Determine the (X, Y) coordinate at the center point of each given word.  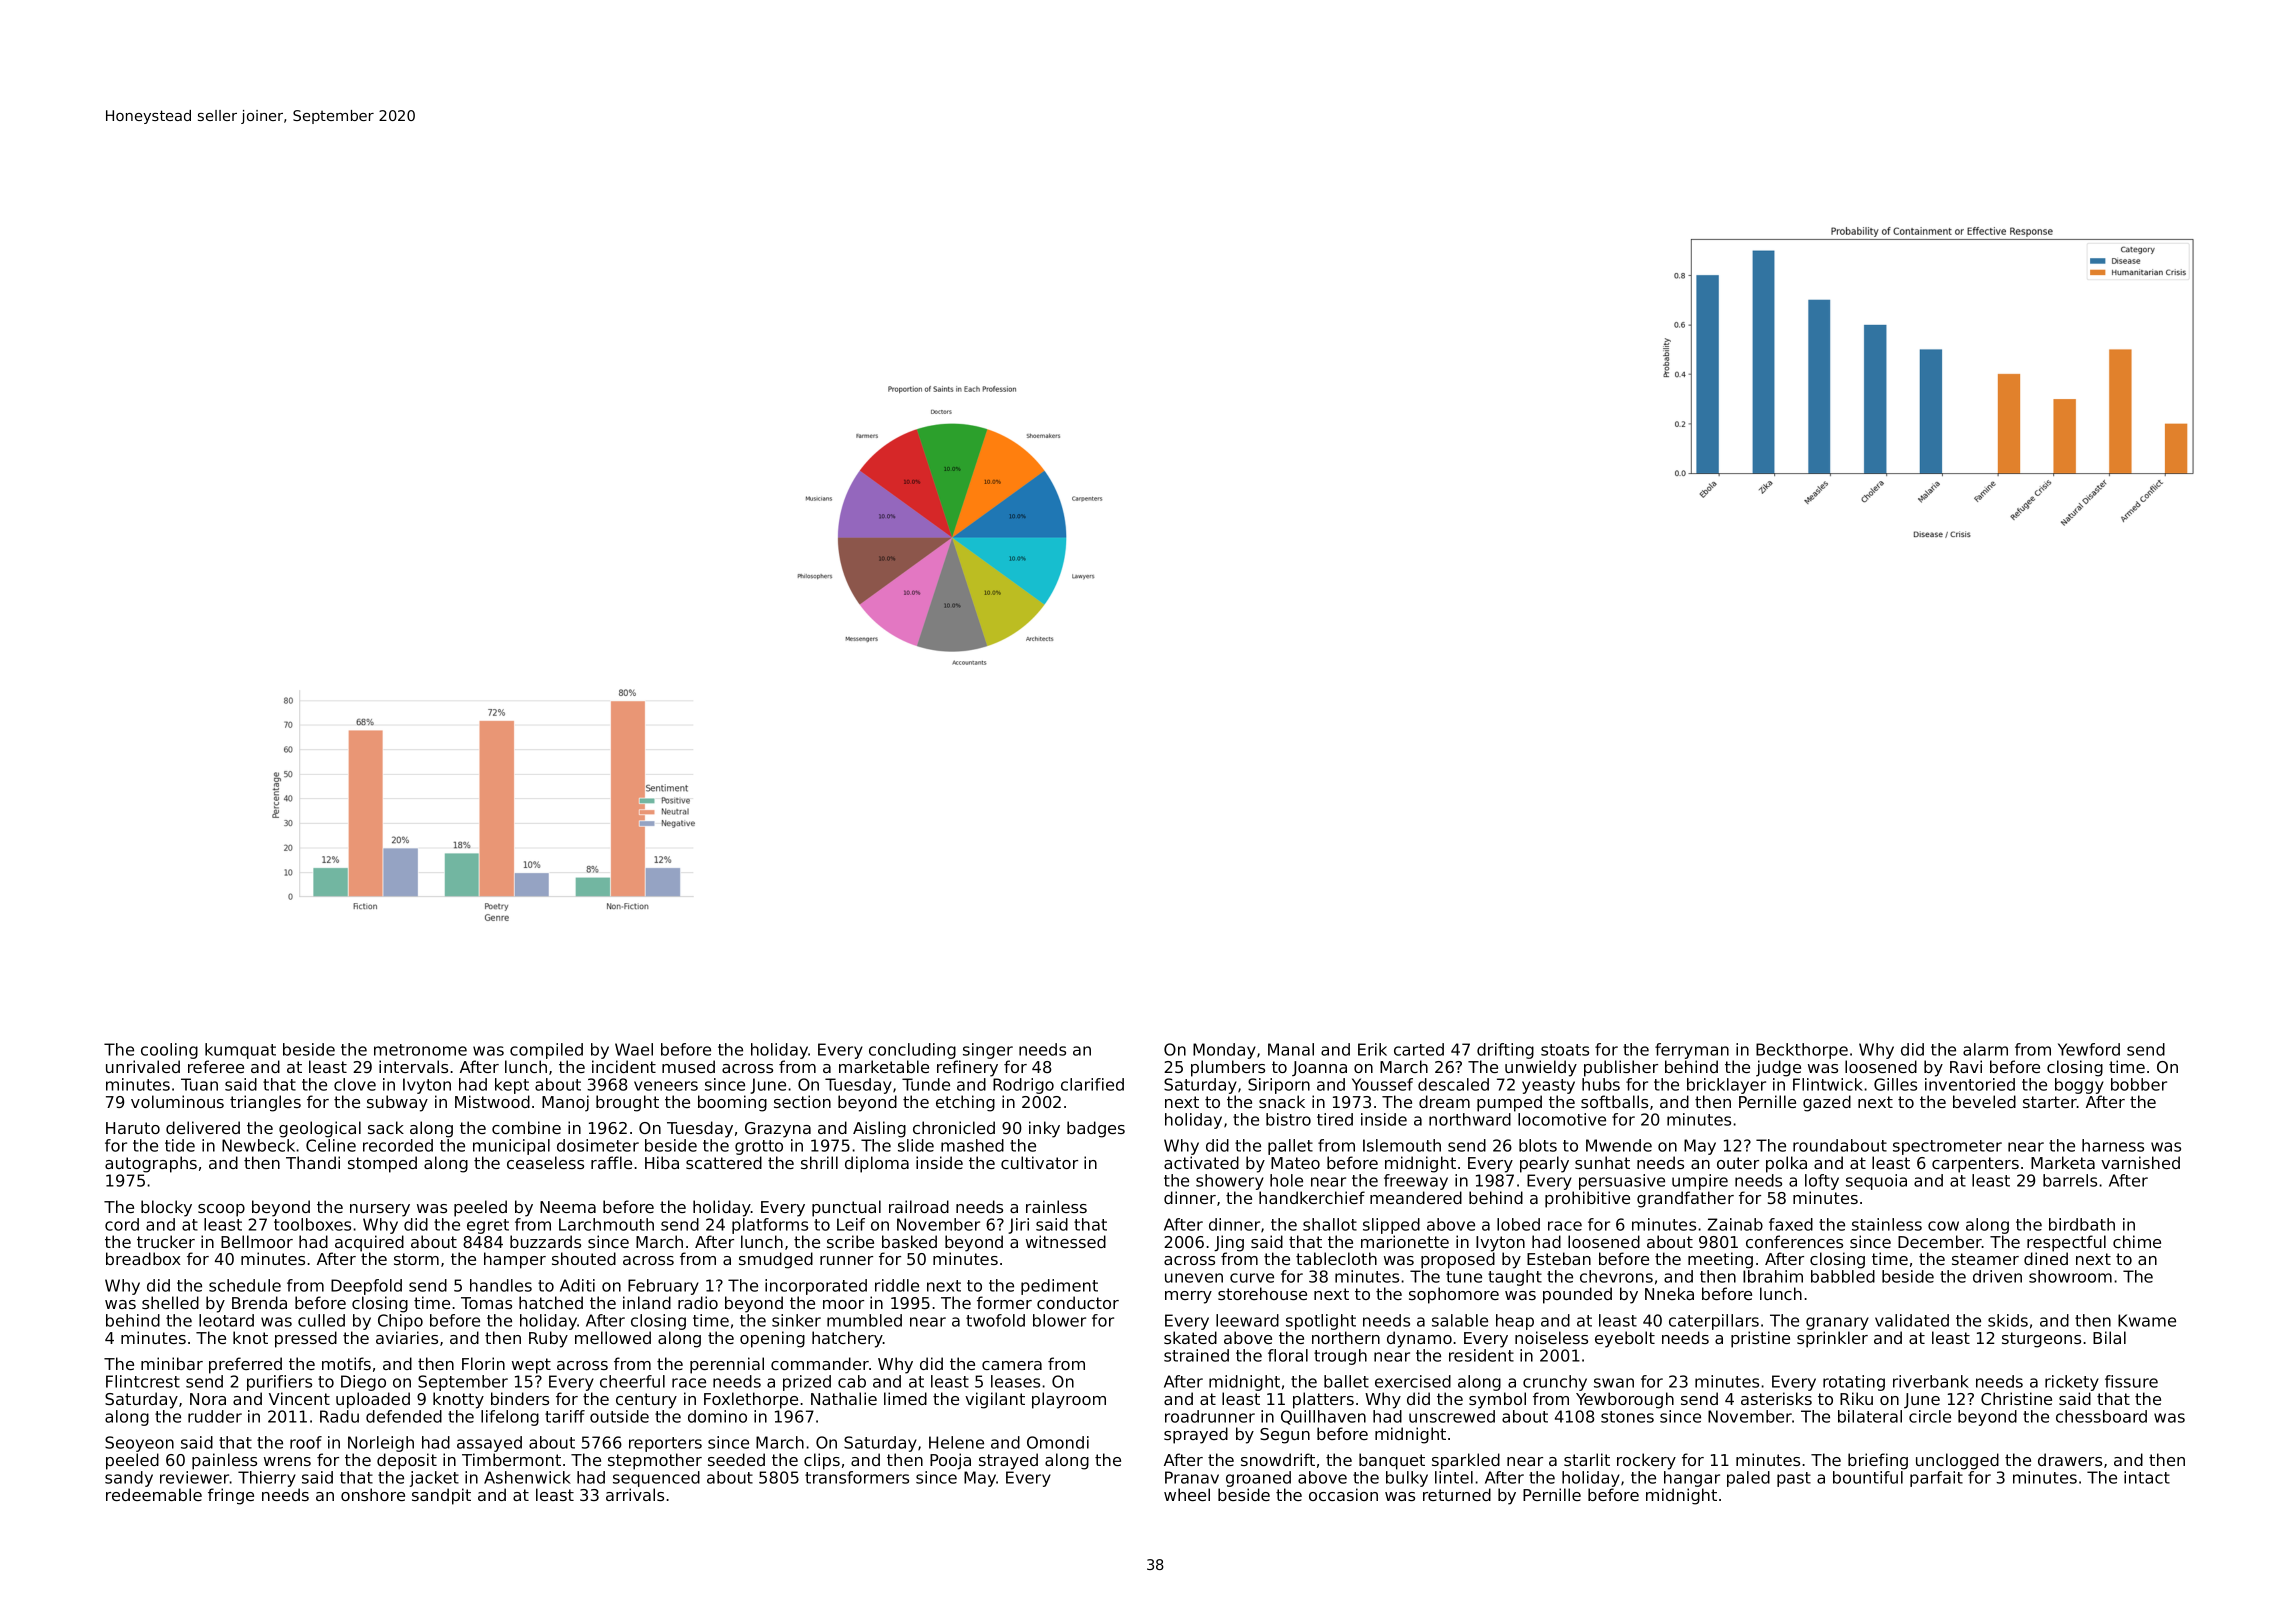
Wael (634, 1049)
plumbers (1228, 1068)
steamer (1985, 1259)
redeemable (154, 1494)
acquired (369, 1243)
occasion (1343, 1494)
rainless (1056, 1206)
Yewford (2089, 1049)
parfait (1936, 1479)
